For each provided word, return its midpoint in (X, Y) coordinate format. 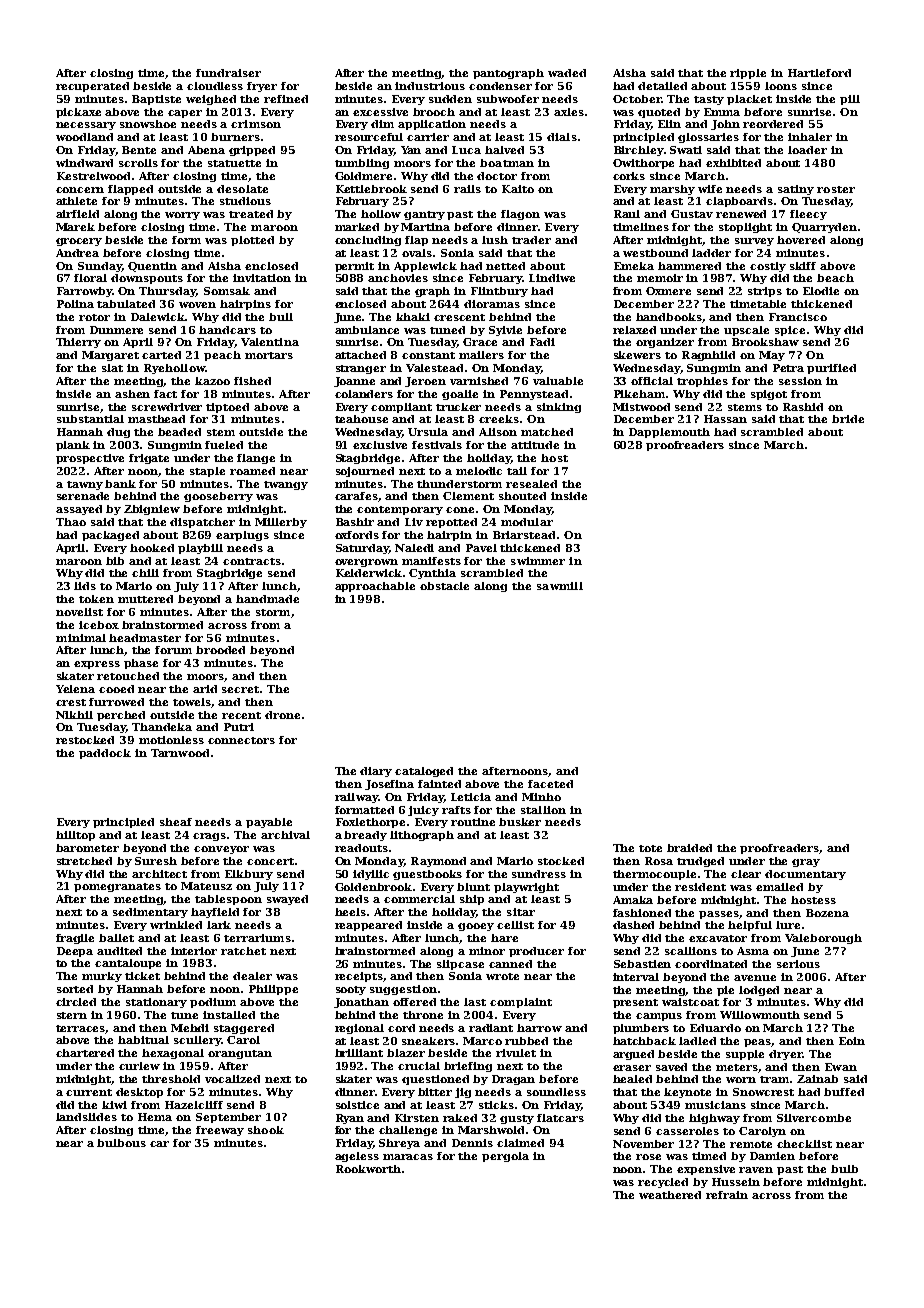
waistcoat (690, 1002)
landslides (86, 1117)
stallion (543, 810)
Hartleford (819, 73)
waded (567, 73)
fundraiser (228, 73)
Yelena (75, 689)
